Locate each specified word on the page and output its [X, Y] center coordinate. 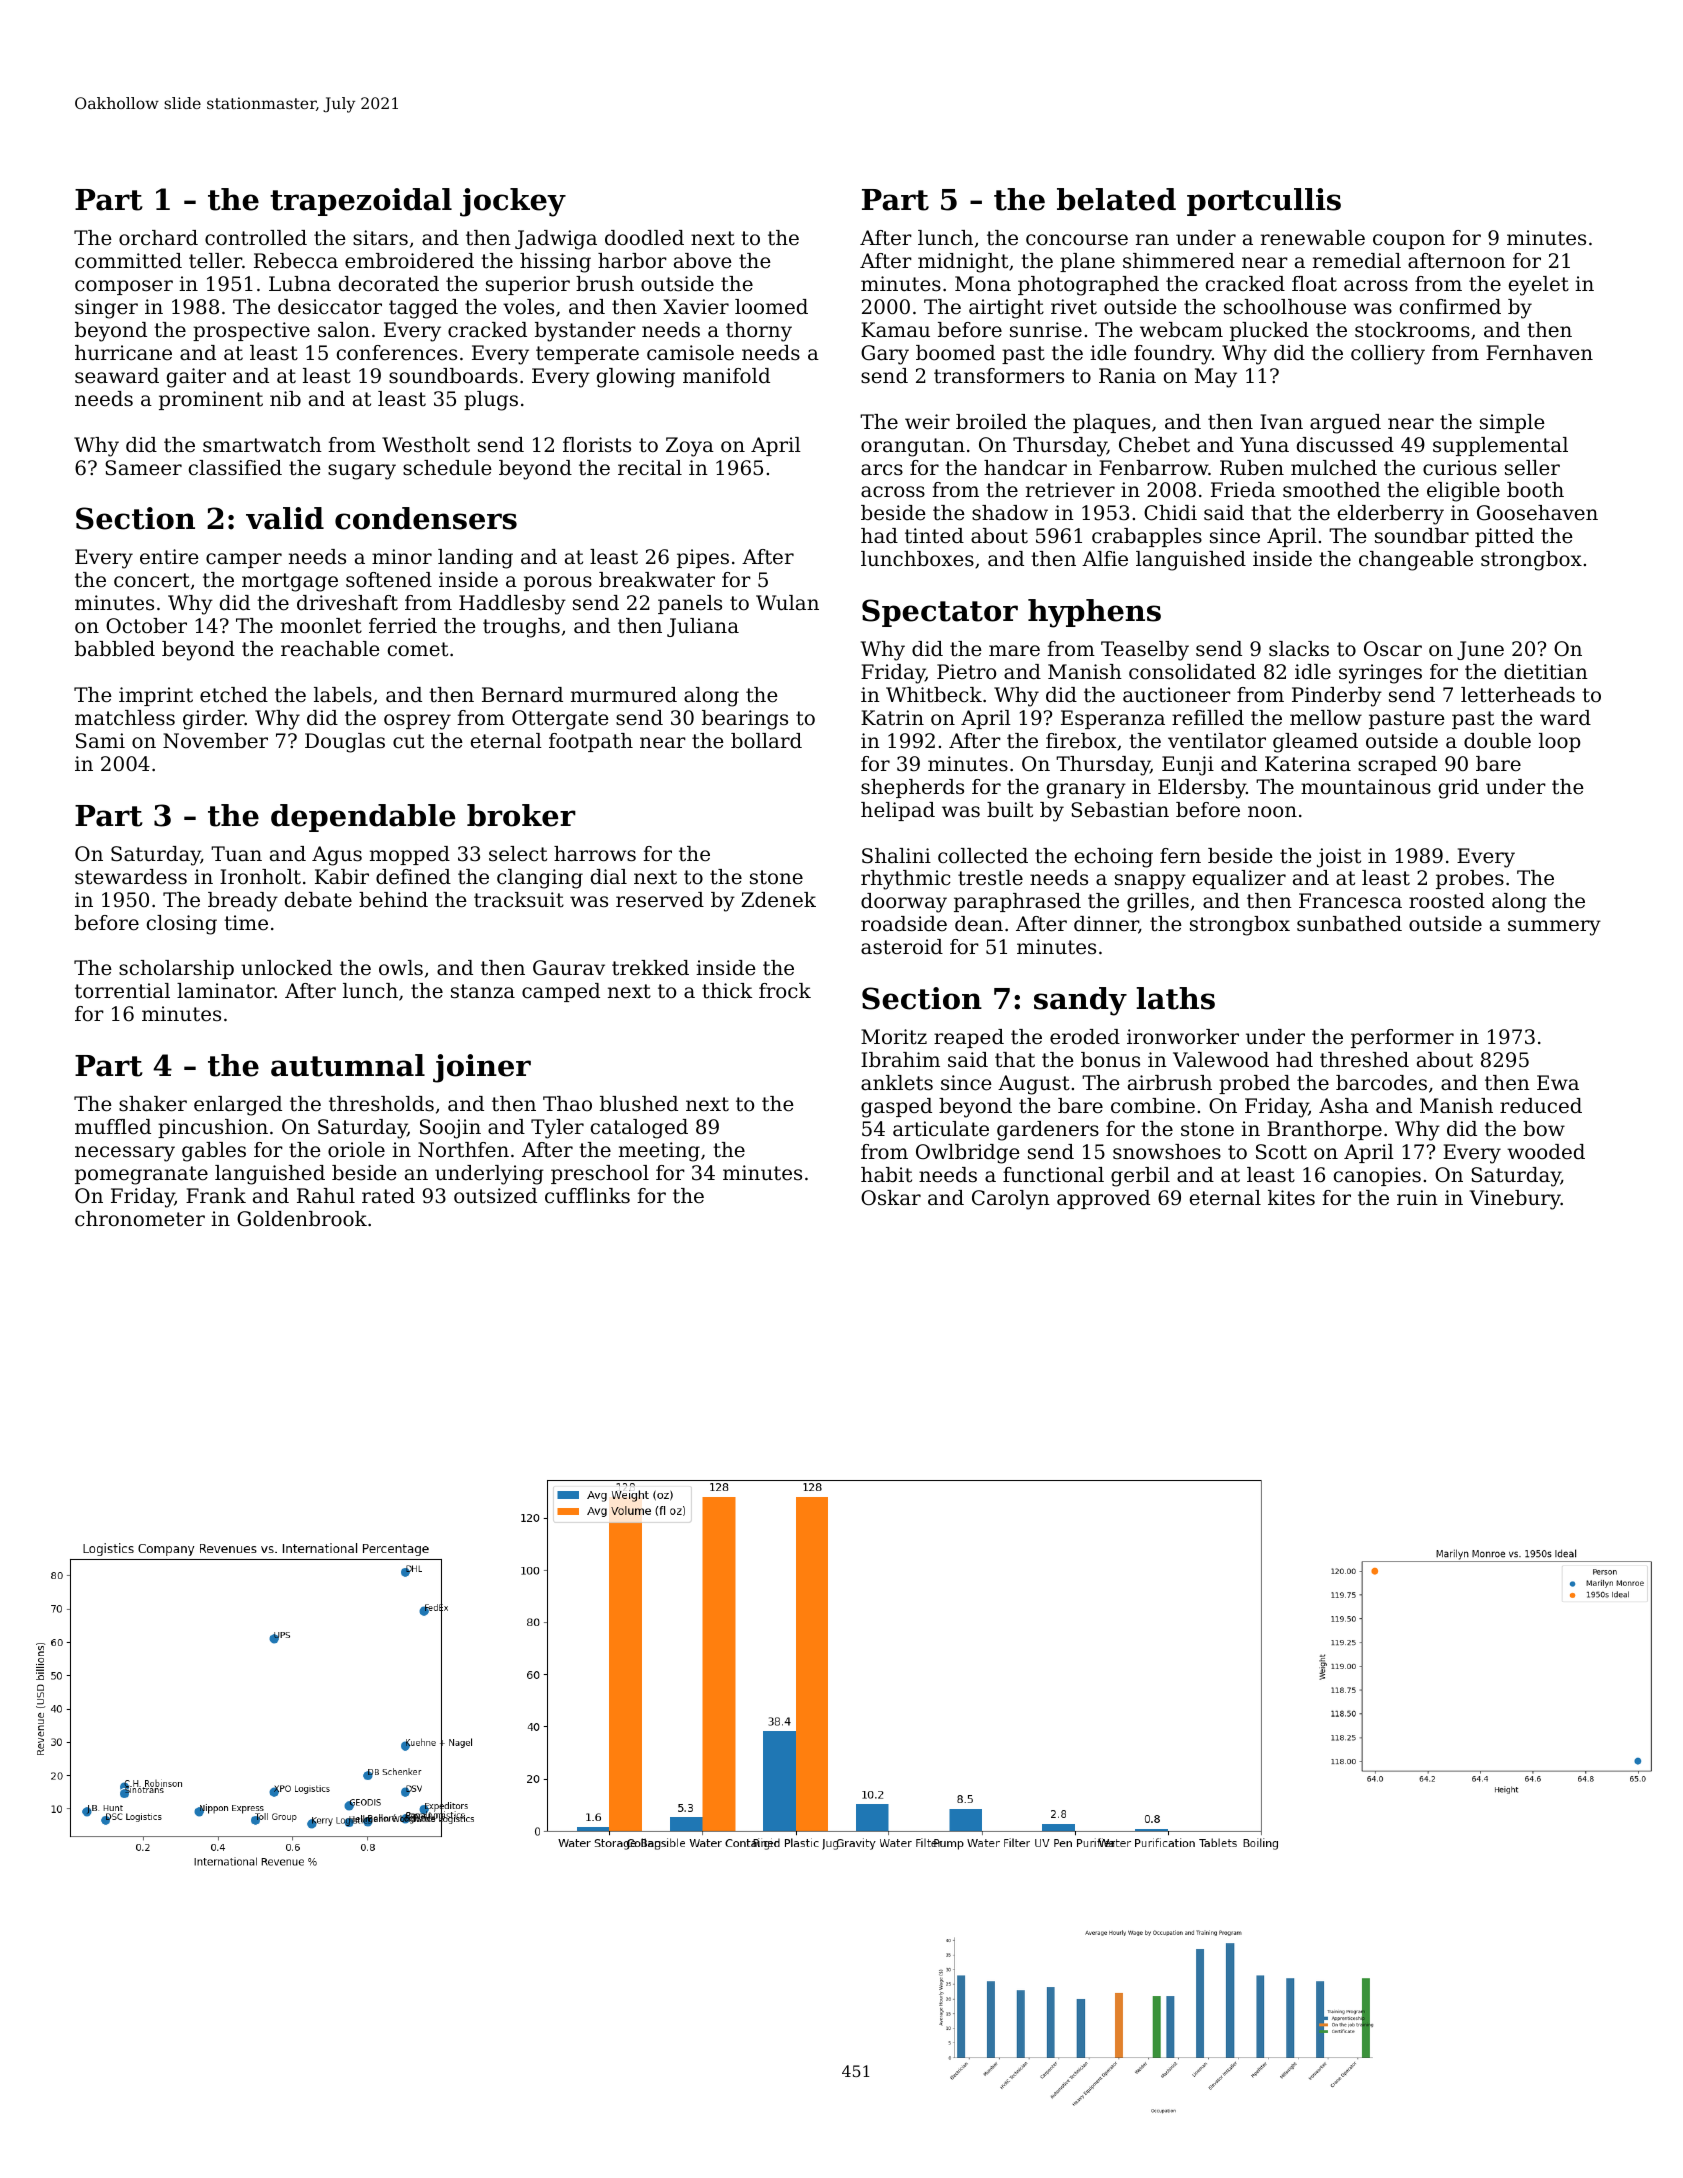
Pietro [966, 672]
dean [979, 924]
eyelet [1539, 286]
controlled [256, 238]
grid [1459, 789]
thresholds [381, 1104]
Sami [100, 741]
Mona [983, 284]
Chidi [1170, 513]
